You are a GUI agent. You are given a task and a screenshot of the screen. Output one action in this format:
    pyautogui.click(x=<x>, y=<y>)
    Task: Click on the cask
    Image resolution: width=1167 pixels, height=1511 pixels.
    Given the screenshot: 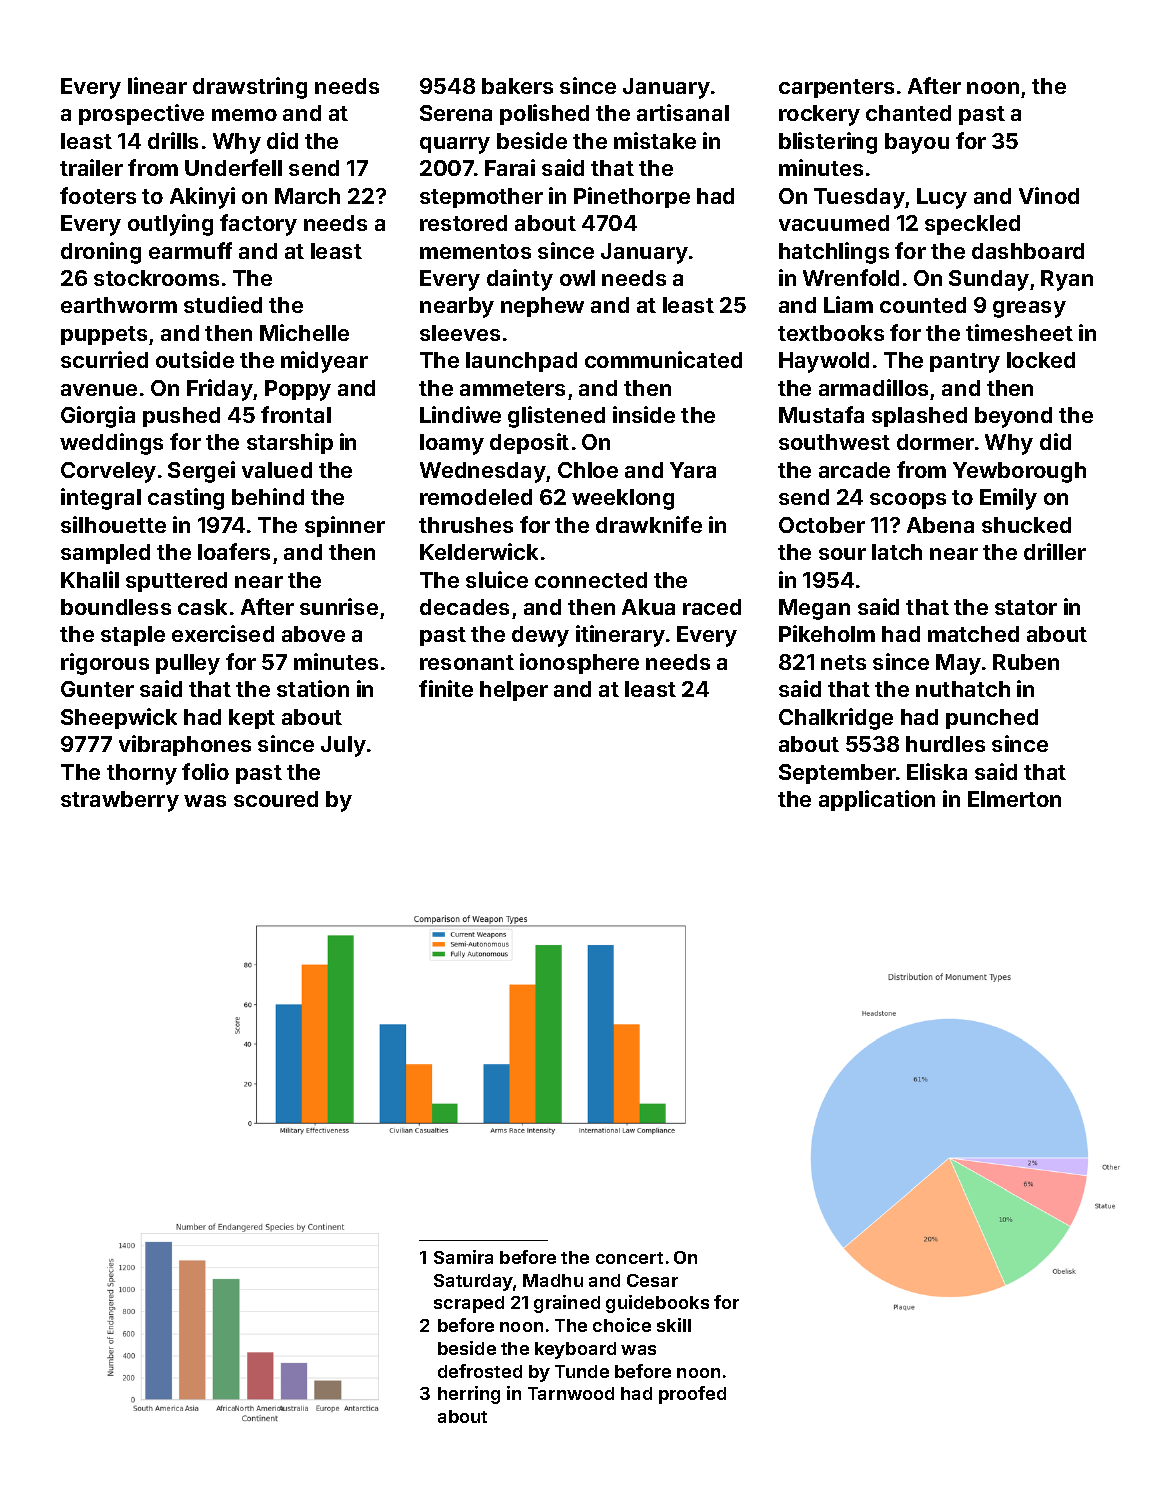 What is the action you would take?
    pyautogui.click(x=202, y=607)
